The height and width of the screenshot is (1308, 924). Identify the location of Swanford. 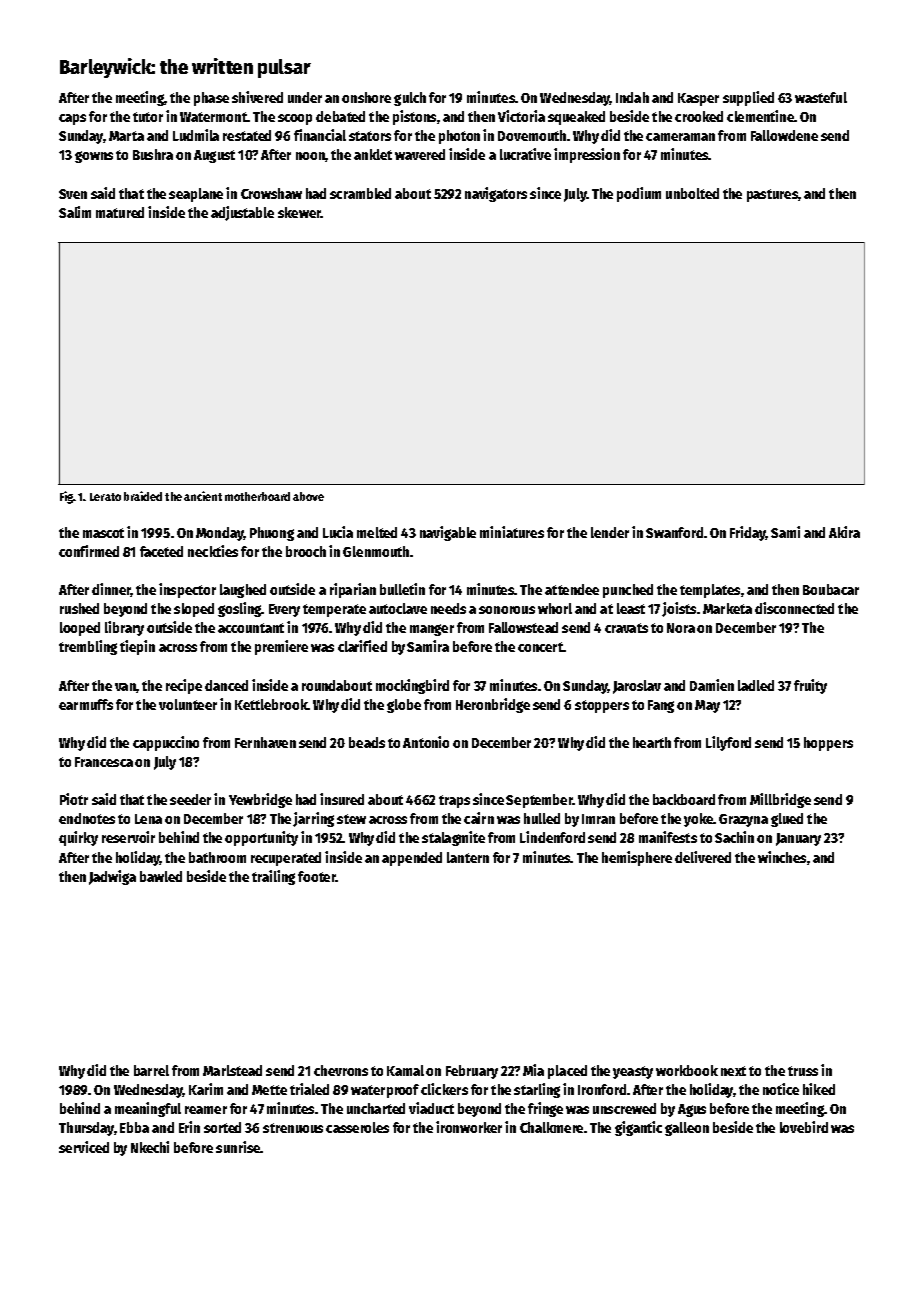
(674, 532).
